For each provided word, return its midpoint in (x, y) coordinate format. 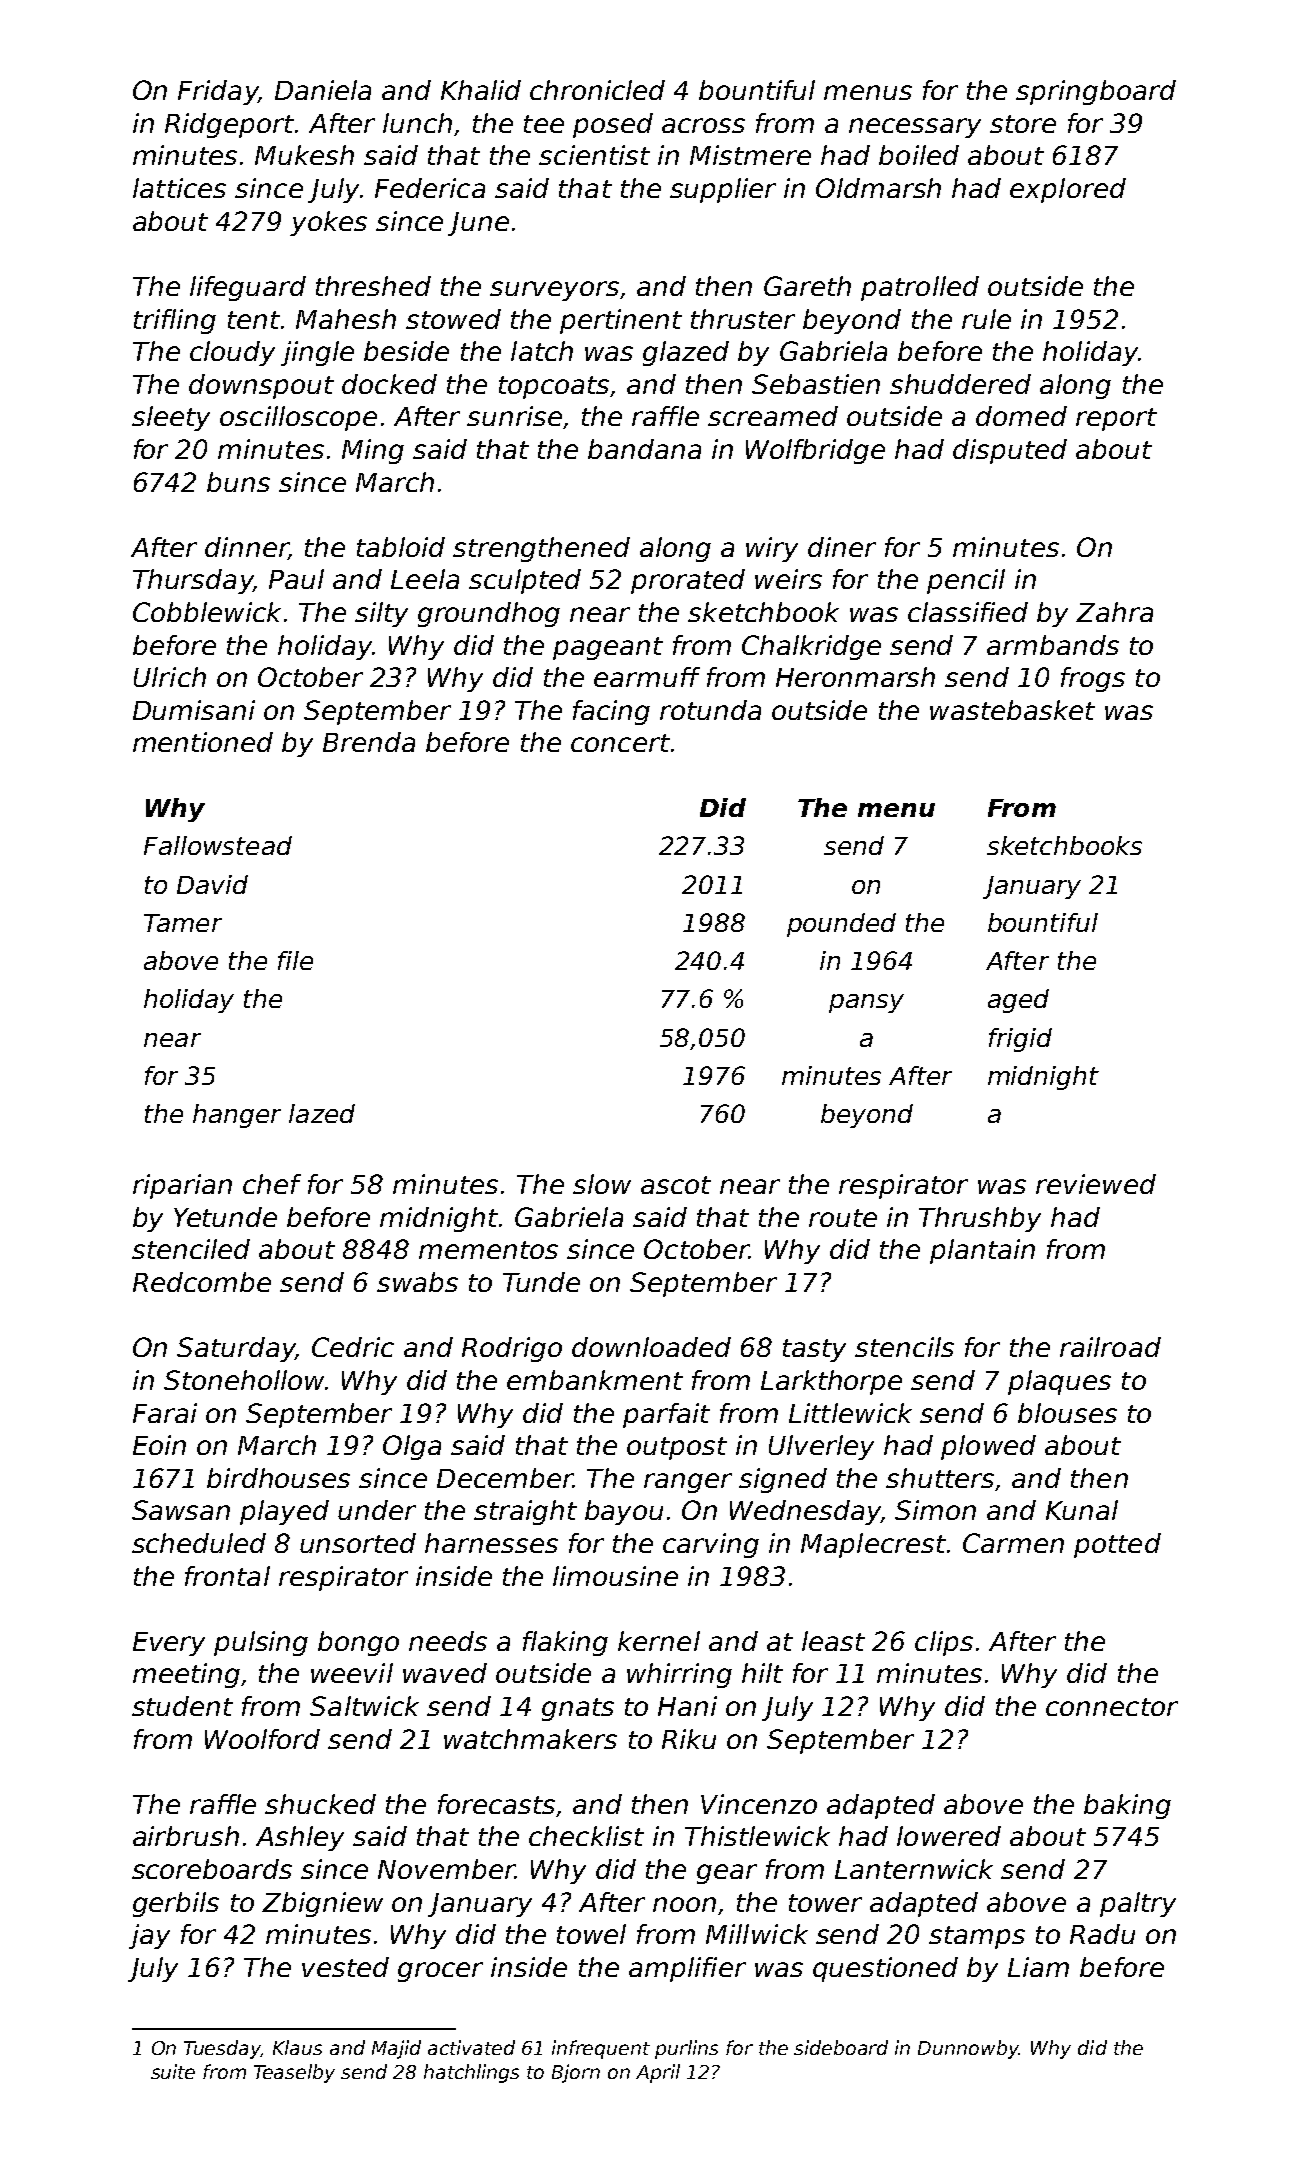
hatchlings (471, 2073)
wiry (772, 549)
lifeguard (248, 288)
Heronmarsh (855, 677)
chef (272, 1184)
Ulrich (170, 677)
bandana (644, 449)
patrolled (920, 288)
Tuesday (222, 2049)
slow (602, 1184)
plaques (1059, 1382)
